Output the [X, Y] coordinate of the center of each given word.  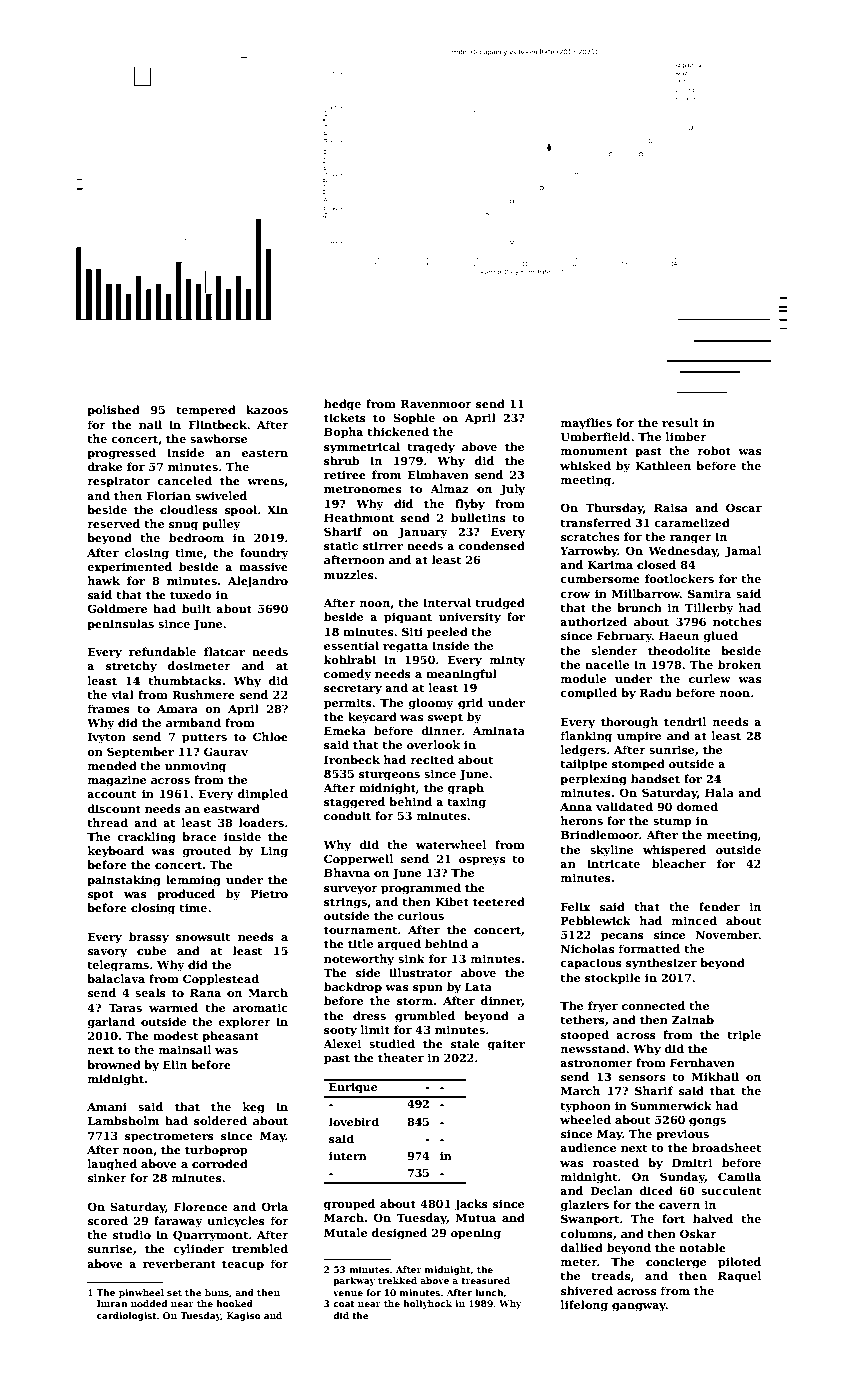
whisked [585, 465]
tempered [206, 411]
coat [344, 1304]
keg [254, 1108]
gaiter [506, 1045]
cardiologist [127, 1316]
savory [107, 953]
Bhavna [347, 872]
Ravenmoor [436, 404]
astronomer [596, 1063]
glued [720, 637]
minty [507, 661]
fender [719, 906]
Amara [177, 709]
